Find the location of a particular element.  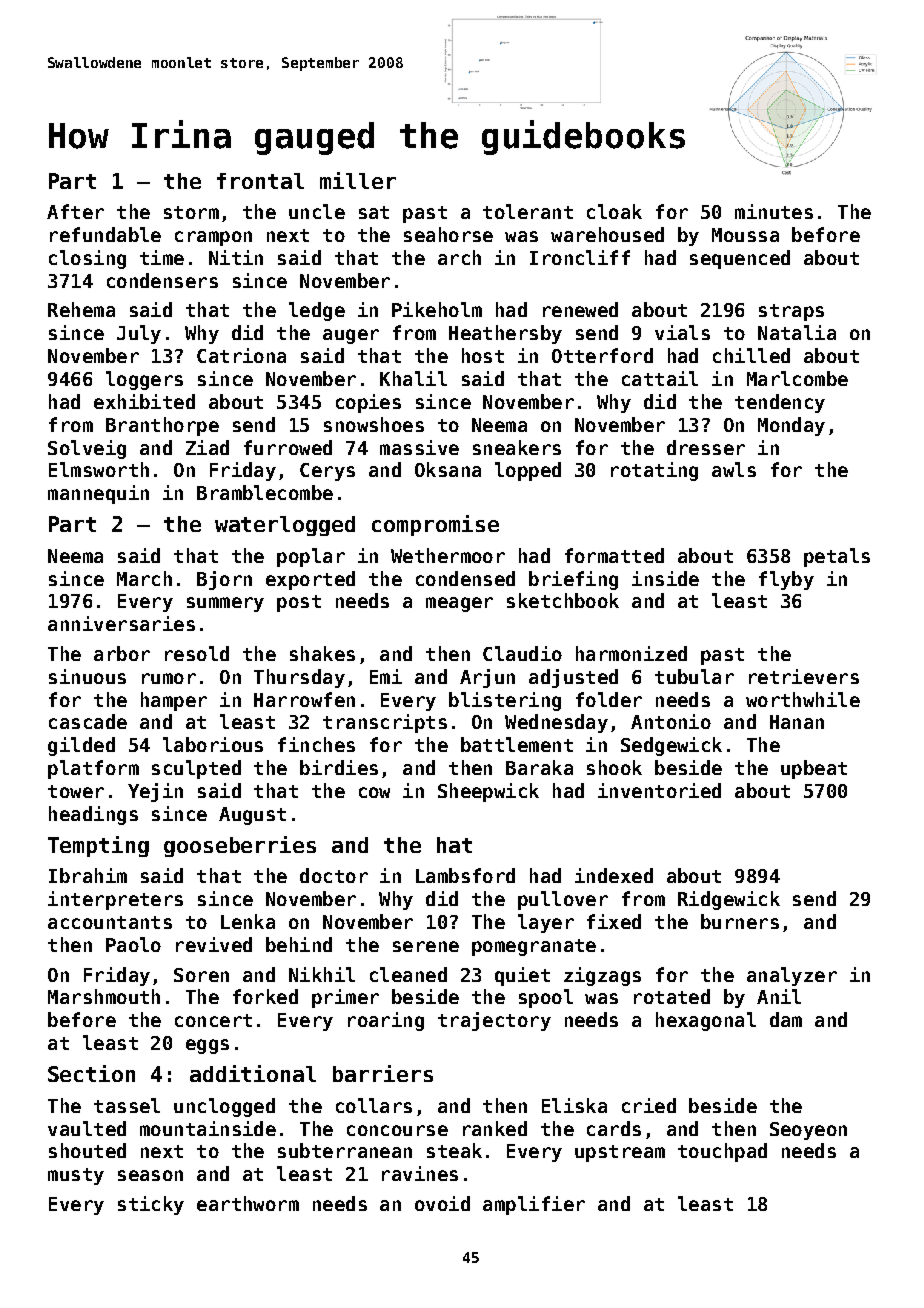

vaulted is located at coordinates (87, 1128).
